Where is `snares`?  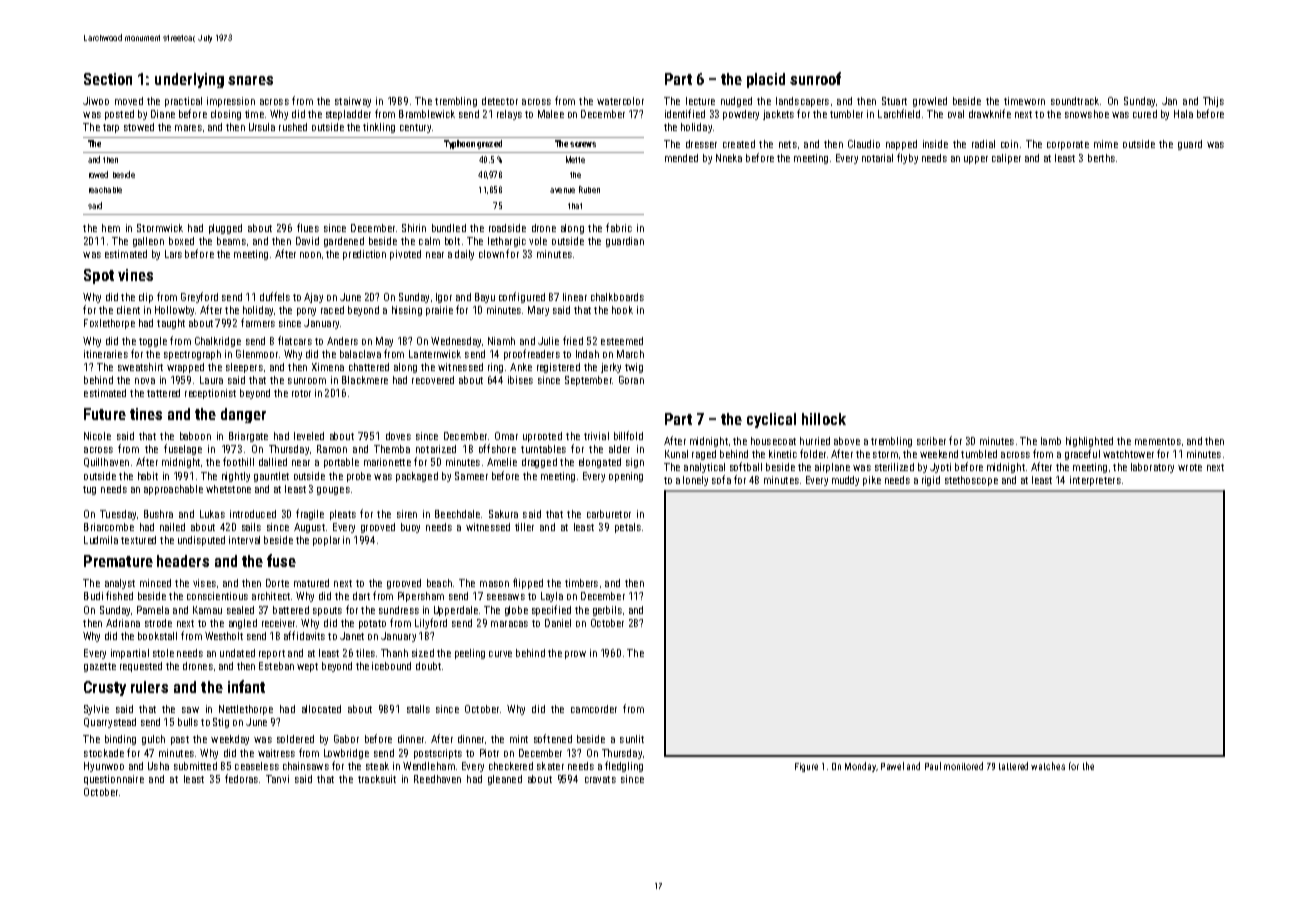
snares is located at coordinates (250, 80).
